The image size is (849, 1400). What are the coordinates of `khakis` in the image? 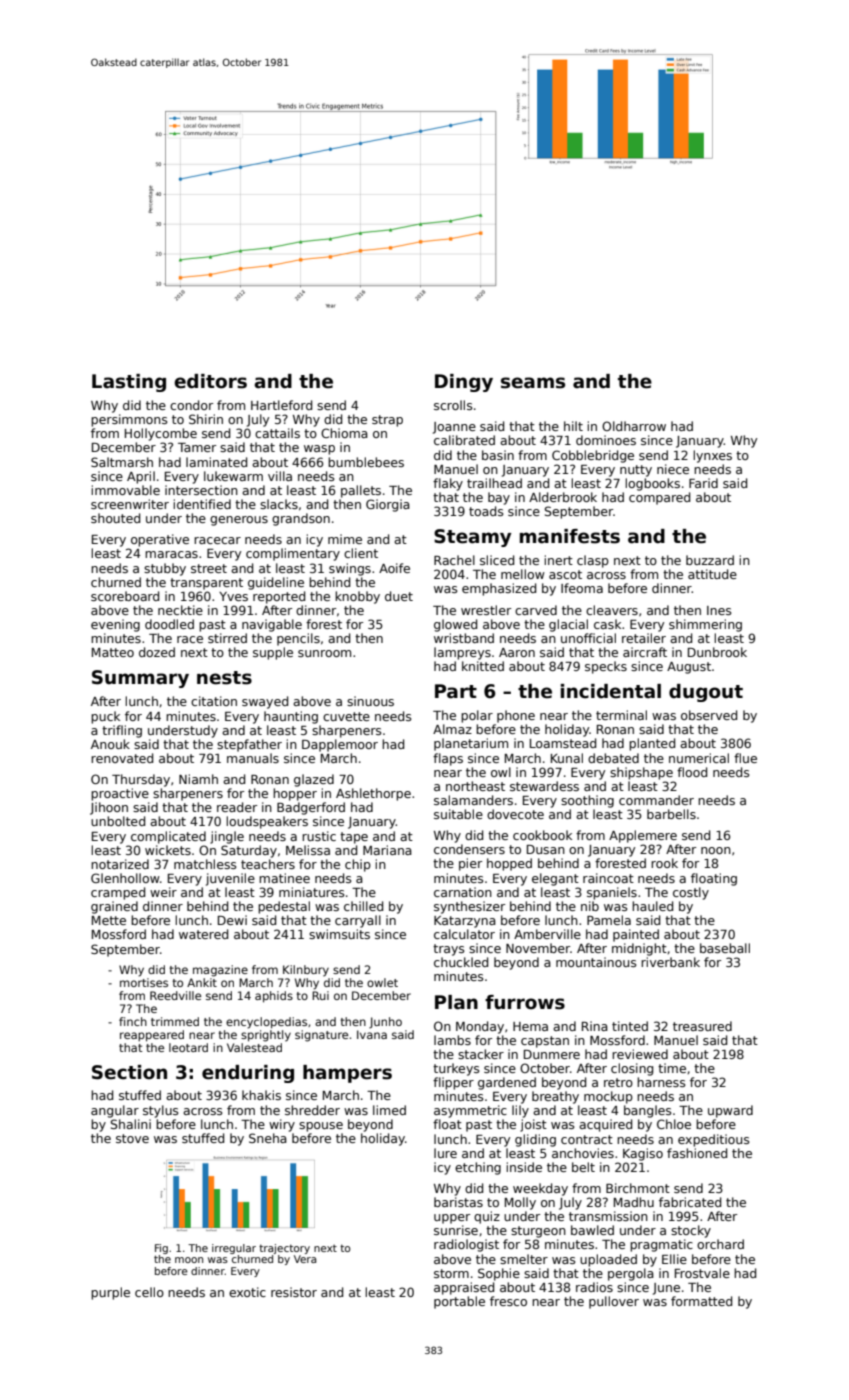 It's located at (261, 1095).
